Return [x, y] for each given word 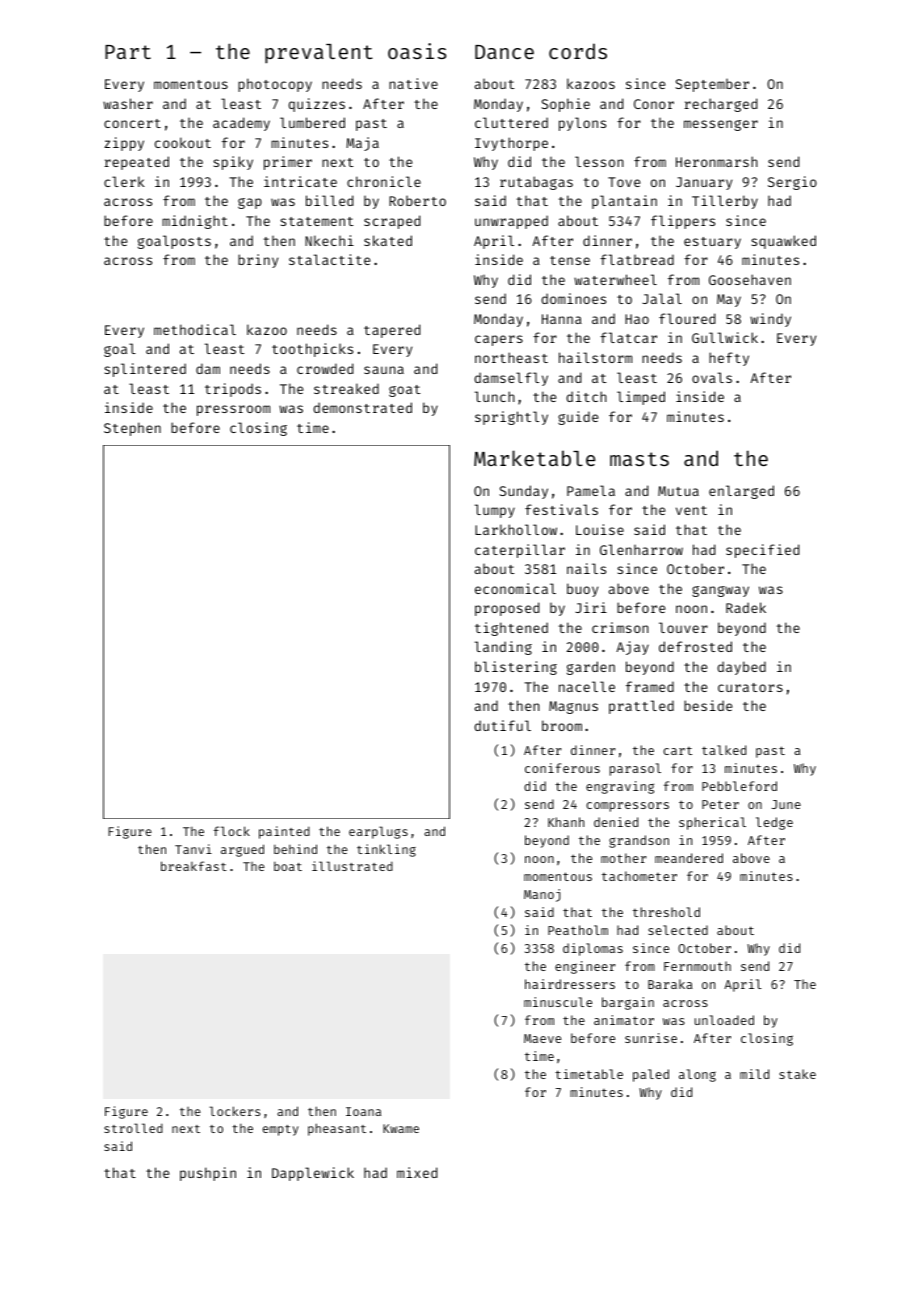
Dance [504, 52]
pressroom [233, 410]
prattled [641, 707]
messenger [721, 125]
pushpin [208, 1174]
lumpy [495, 511]
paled [651, 1075]
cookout [183, 142]
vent [691, 510]
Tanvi [193, 849]
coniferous [562, 768]
